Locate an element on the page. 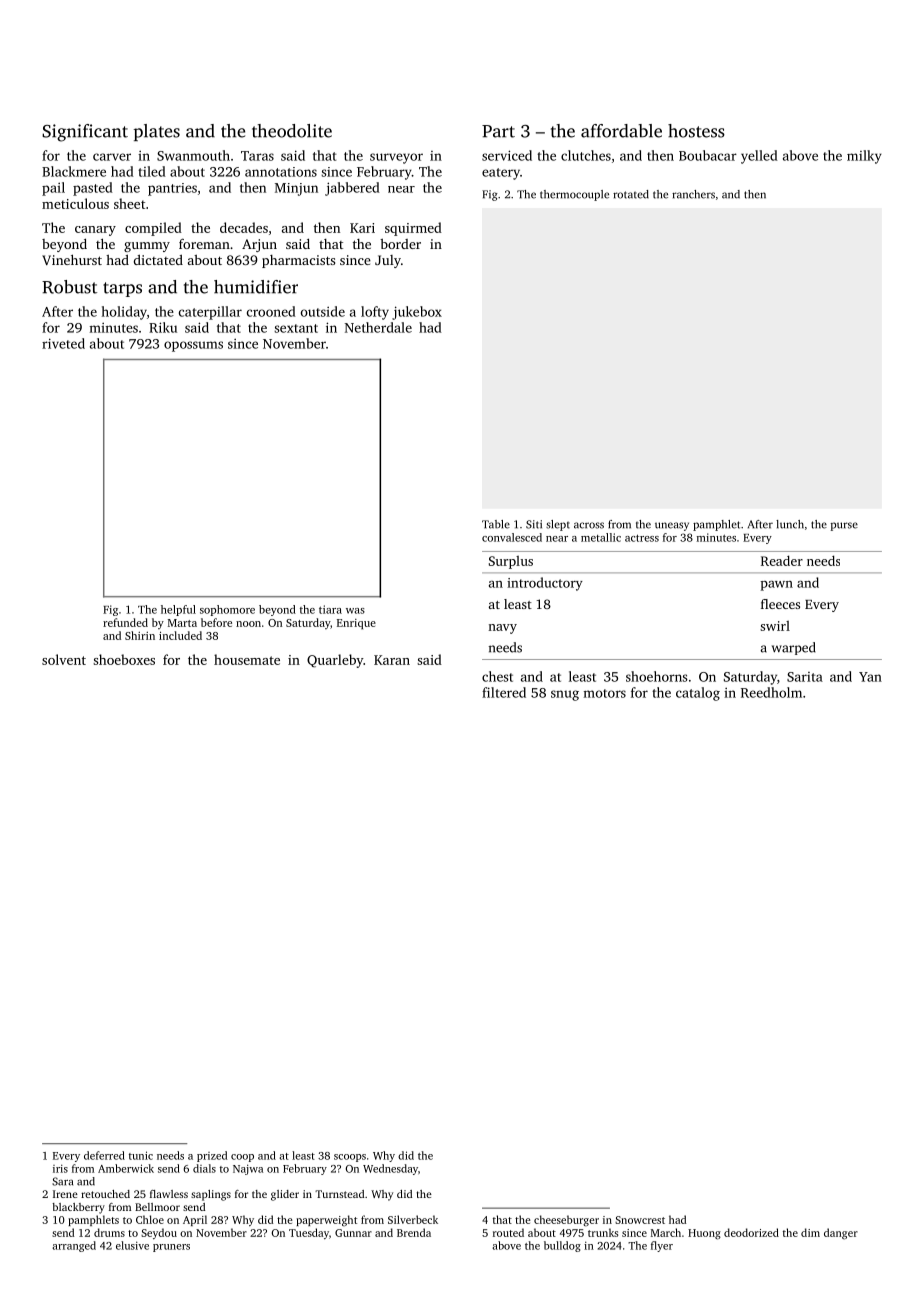 The image size is (924, 1308). danger is located at coordinates (841, 1234).
